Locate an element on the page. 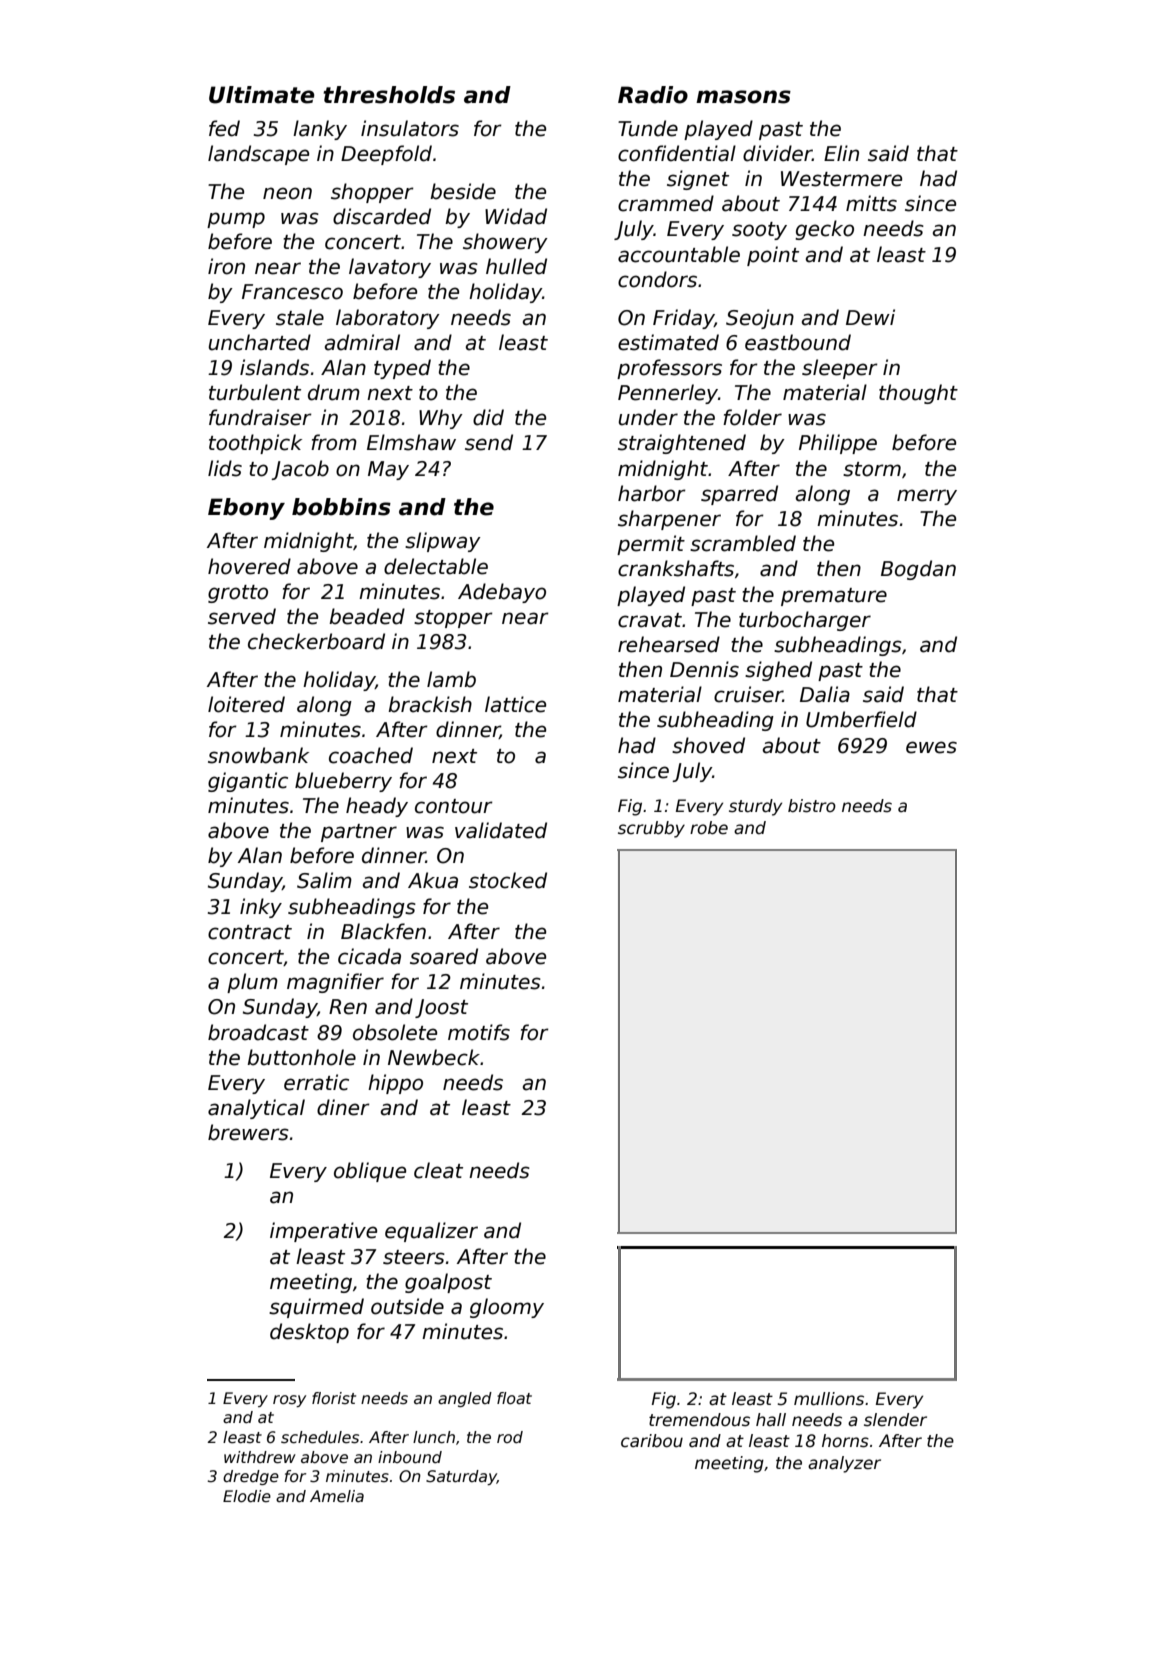  motifs is located at coordinates (479, 1032).
